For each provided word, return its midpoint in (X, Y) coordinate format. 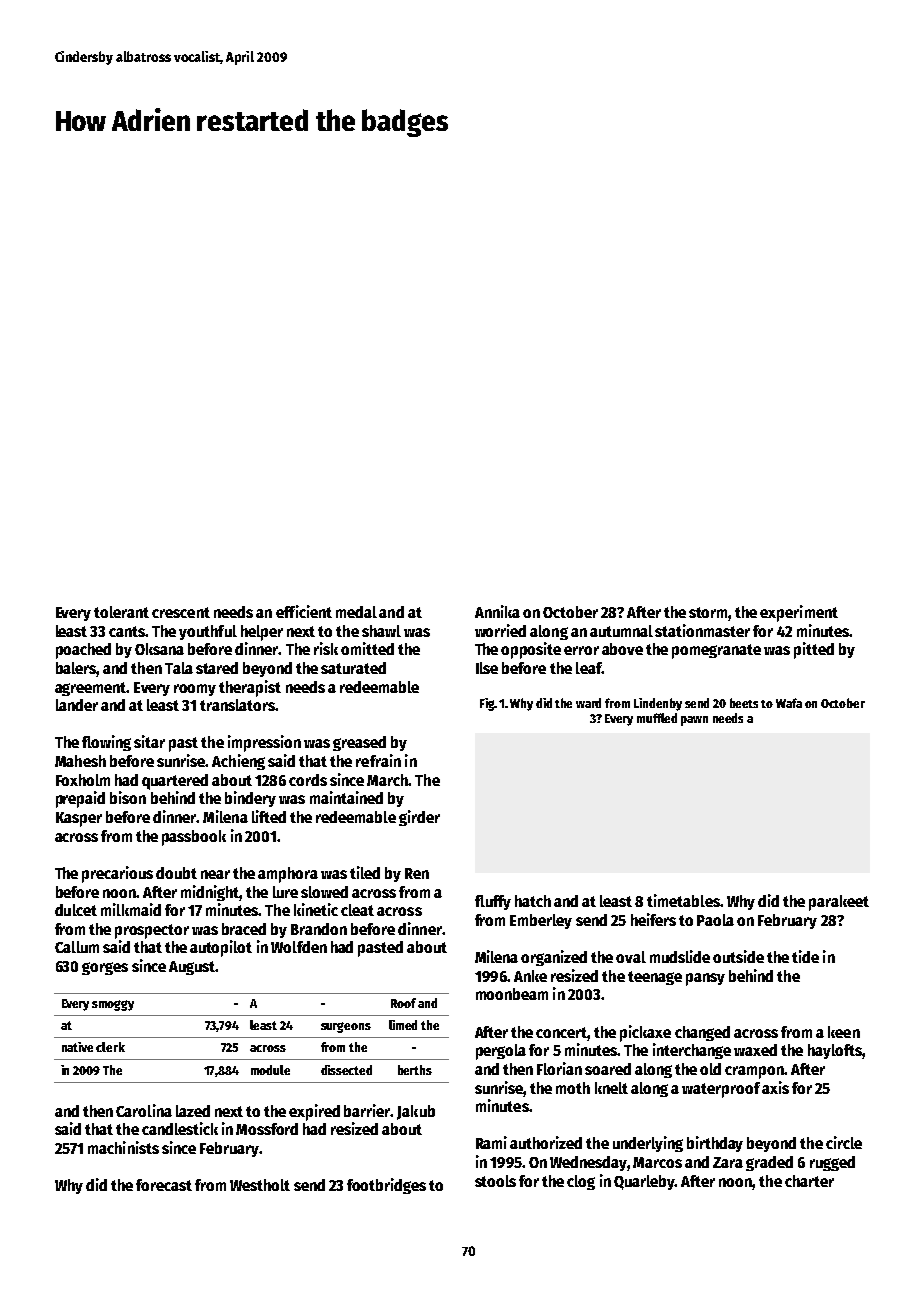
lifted (269, 816)
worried (500, 630)
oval (631, 957)
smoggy (113, 1005)
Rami (491, 1142)
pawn (694, 721)
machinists (123, 1147)
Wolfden (299, 947)
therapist (250, 688)
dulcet (76, 910)
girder (419, 818)
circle (844, 1142)
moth (573, 1088)
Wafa (789, 703)
